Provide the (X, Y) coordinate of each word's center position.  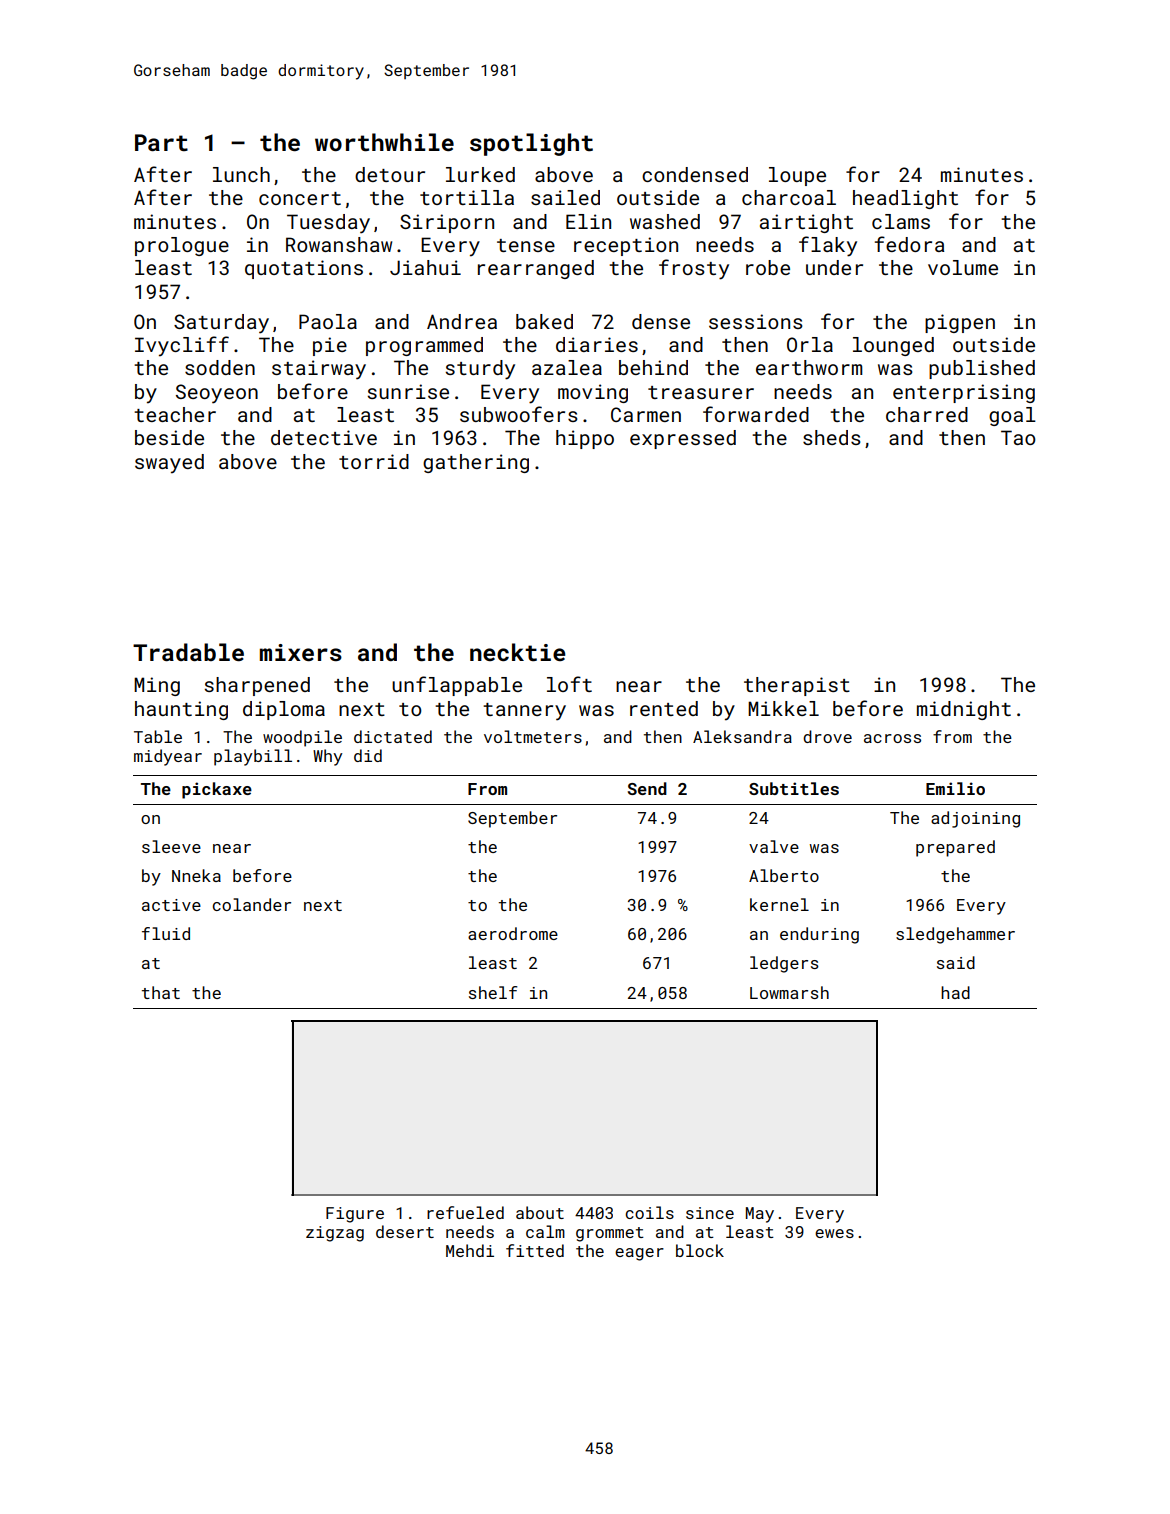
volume (963, 267)
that (161, 992)
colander (252, 904)
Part (161, 142)
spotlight (531, 144)
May (760, 1215)
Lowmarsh (789, 992)
